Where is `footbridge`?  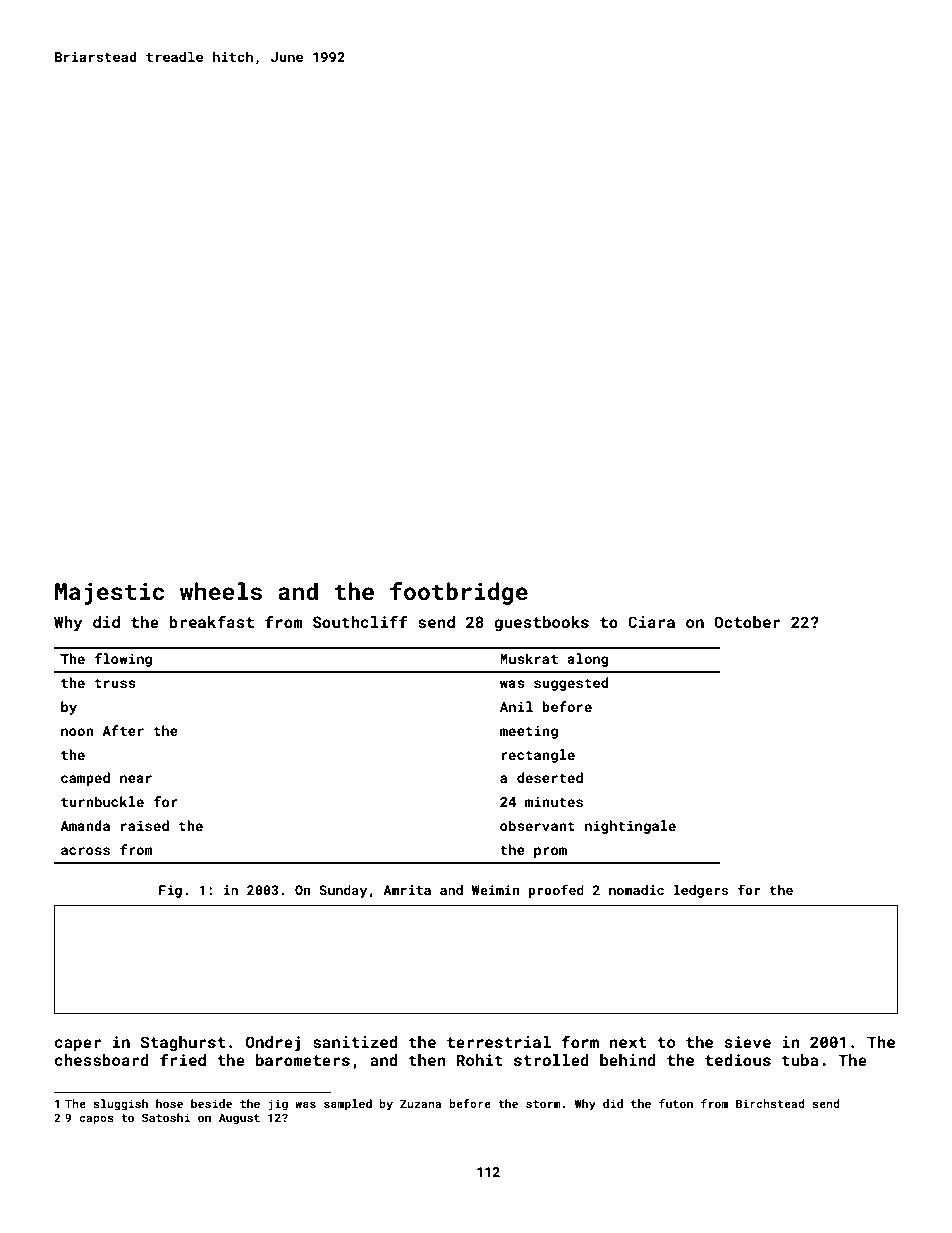 footbridge is located at coordinates (459, 593).
